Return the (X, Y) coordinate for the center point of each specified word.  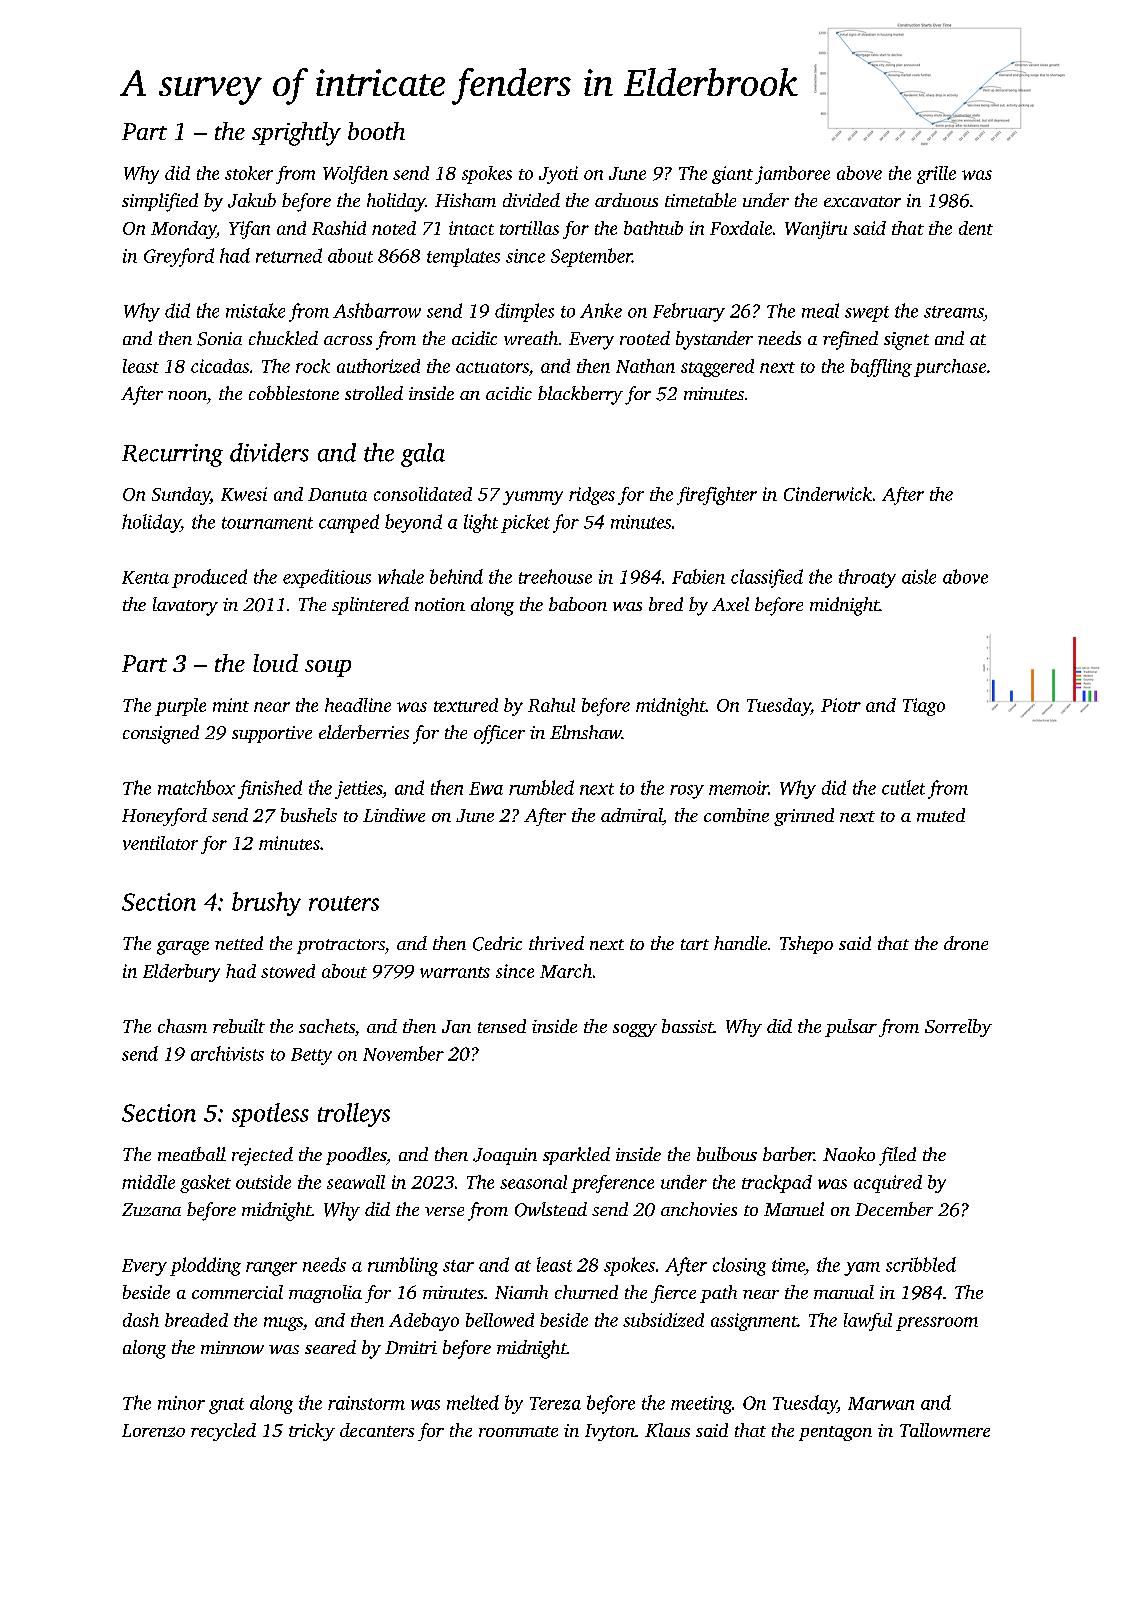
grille (936, 175)
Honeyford (164, 817)
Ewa (486, 788)
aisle (919, 576)
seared (330, 1347)
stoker (249, 173)
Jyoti (558, 175)
